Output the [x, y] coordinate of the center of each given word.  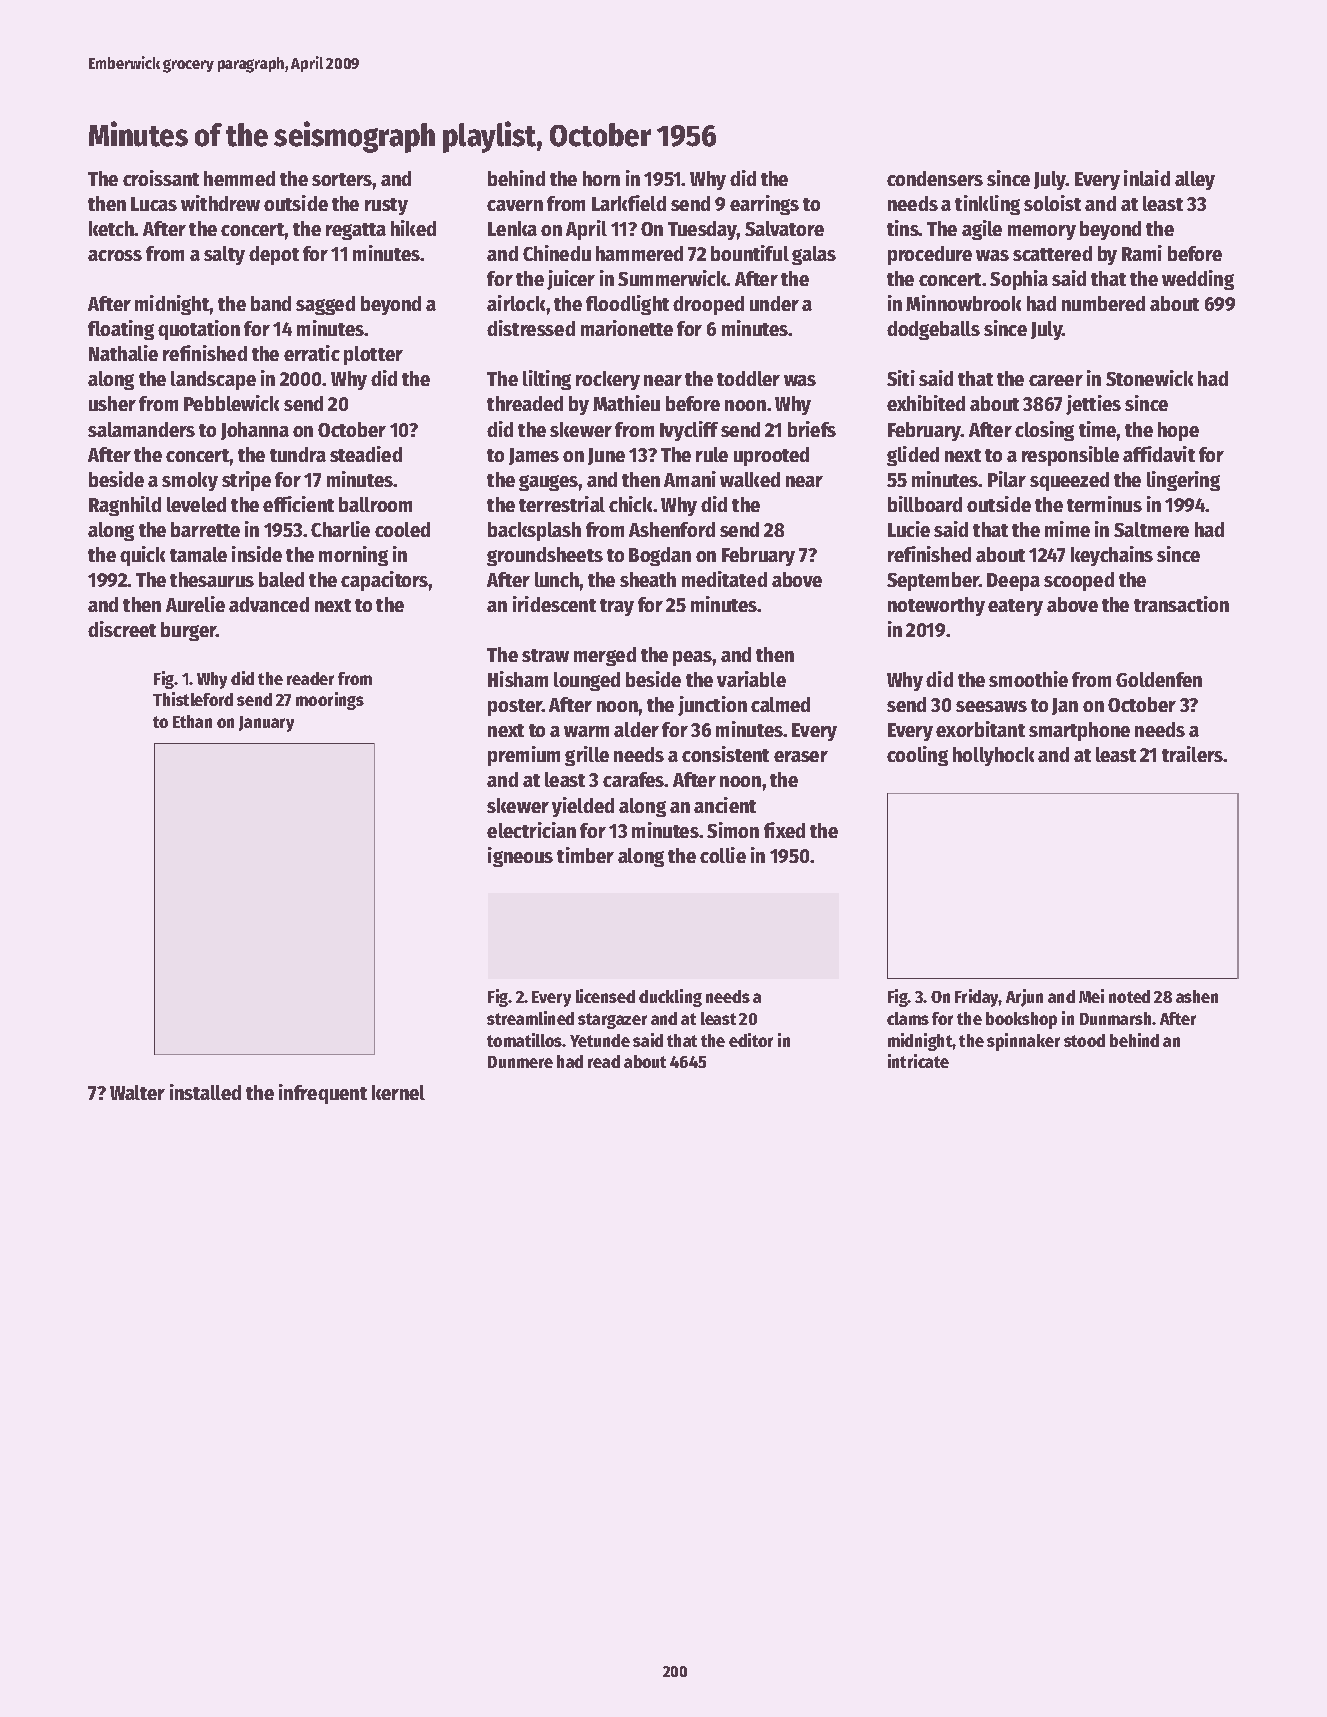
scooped [1079, 581]
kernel [398, 1092]
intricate [918, 1061]
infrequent [323, 1094]
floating [121, 330]
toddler [748, 378]
